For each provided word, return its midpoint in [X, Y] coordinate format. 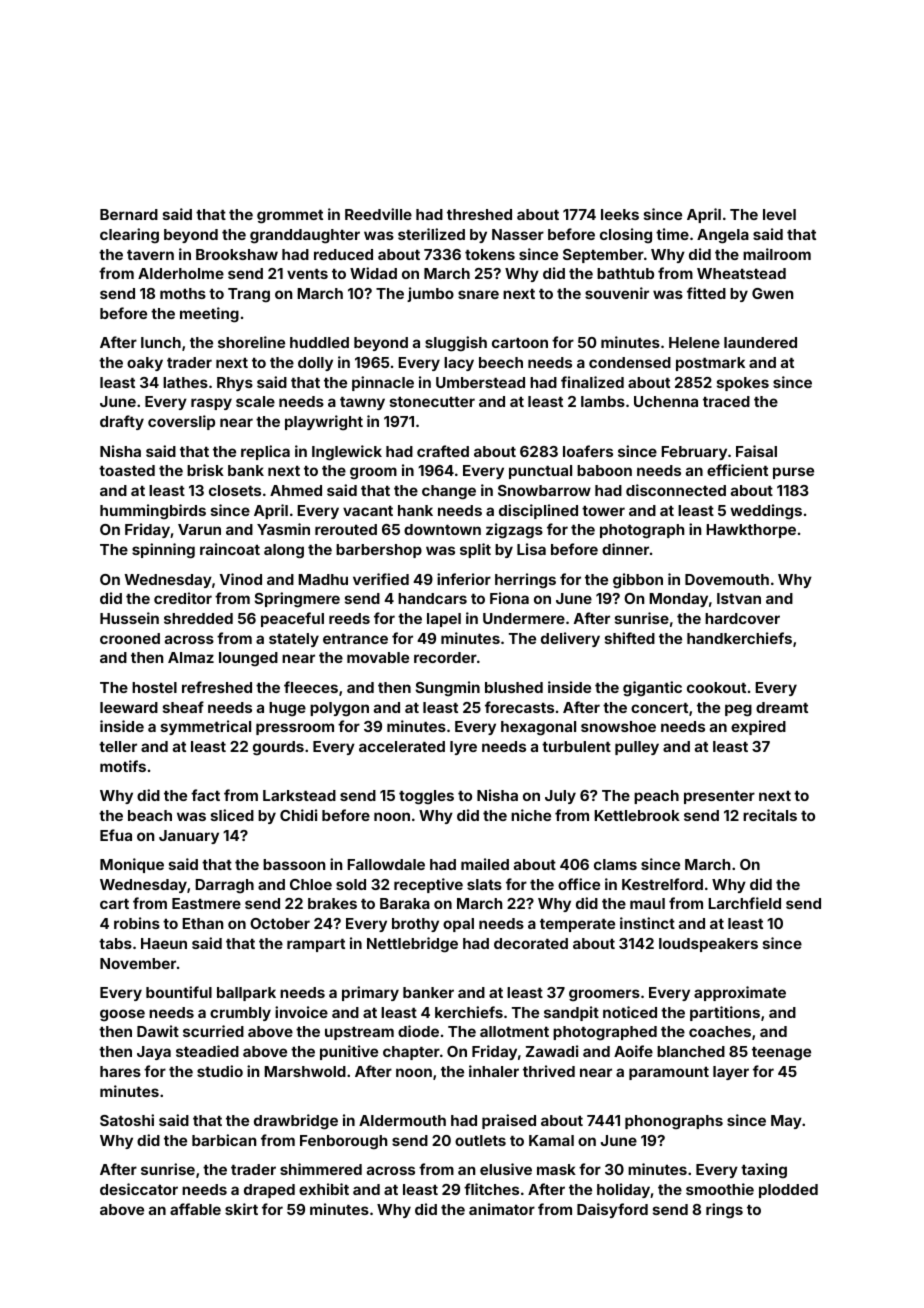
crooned [130, 638]
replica [265, 452]
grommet [290, 217]
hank [415, 510]
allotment [514, 1031]
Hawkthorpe [751, 531]
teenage [781, 1054]
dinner [625, 549]
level [779, 214]
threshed [479, 214]
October [280, 923]
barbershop [379, 551]
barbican [224, 1140]
